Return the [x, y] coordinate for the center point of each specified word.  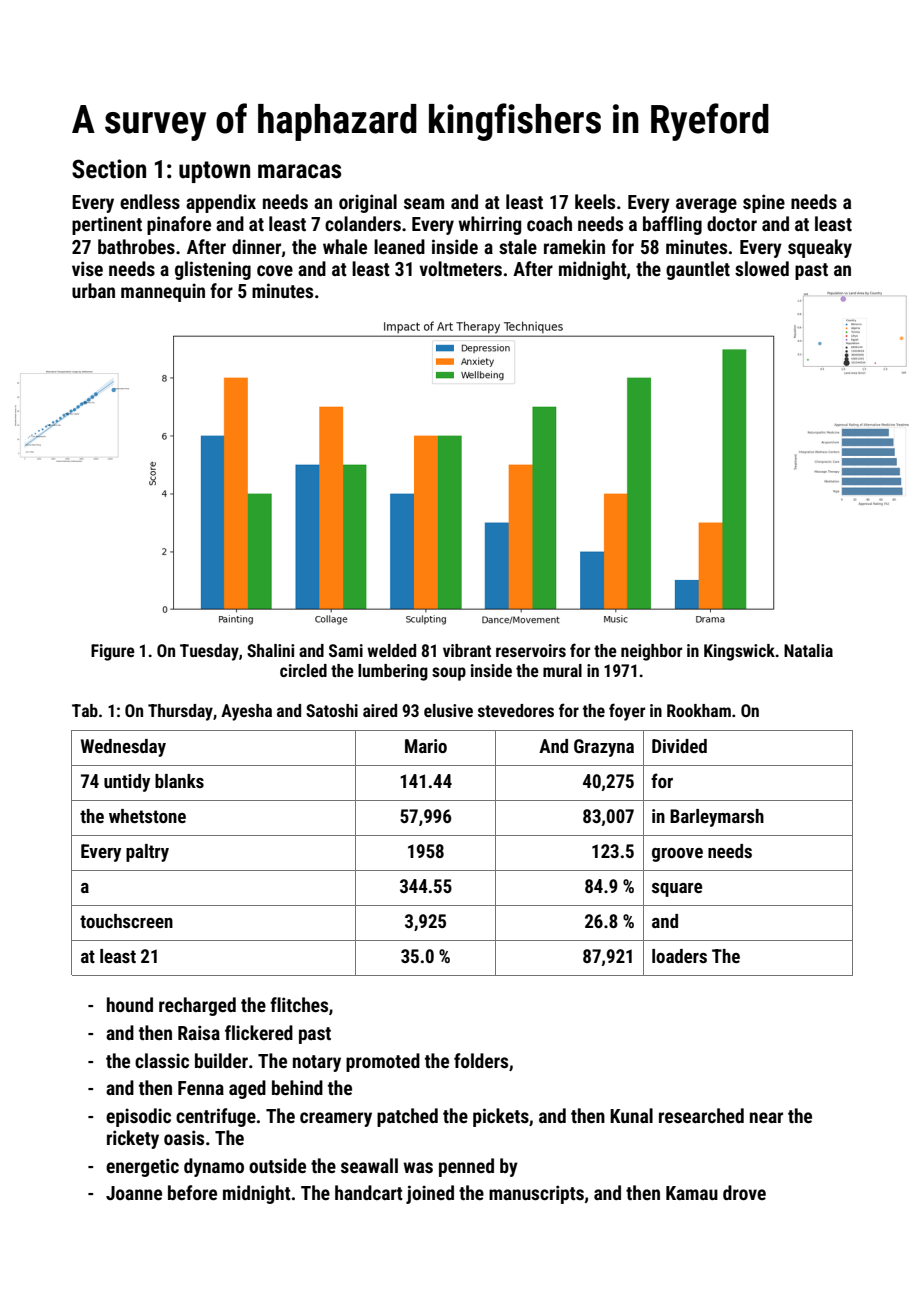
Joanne [134, 1193]
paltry [147, 853]
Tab [85, 710]
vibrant [467, 650]
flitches [299, 1004]
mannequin [163, 292]
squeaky [820, 248]
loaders [679, 956]
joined [430, 1194]
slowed [762, 268]
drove [744, 1192]
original [368, 203]
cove [275, 270]
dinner [256, 246]
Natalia [808, 650]
